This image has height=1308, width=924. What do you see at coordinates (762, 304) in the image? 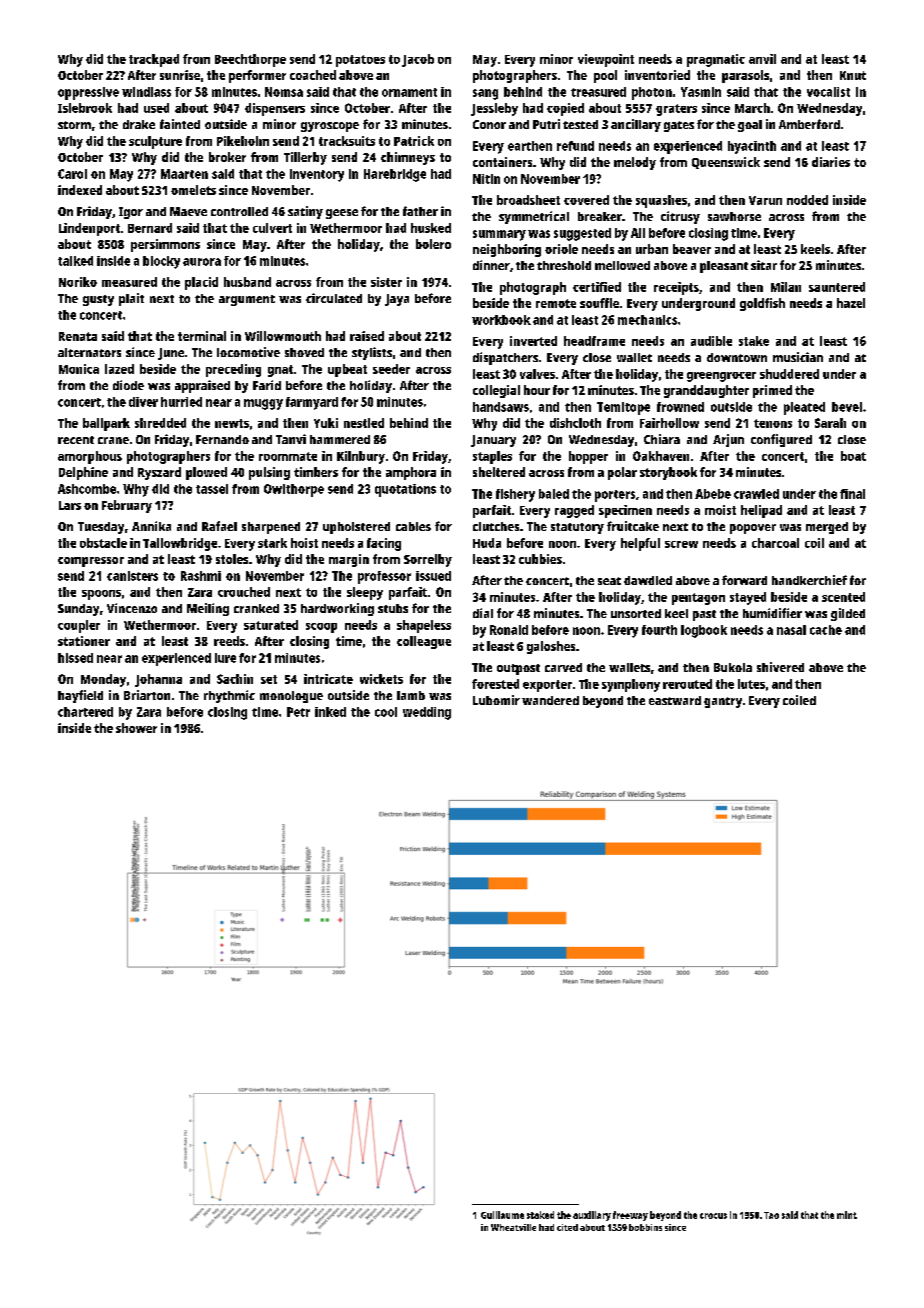
I see `goldfish` at bounding box center [762, 304].
